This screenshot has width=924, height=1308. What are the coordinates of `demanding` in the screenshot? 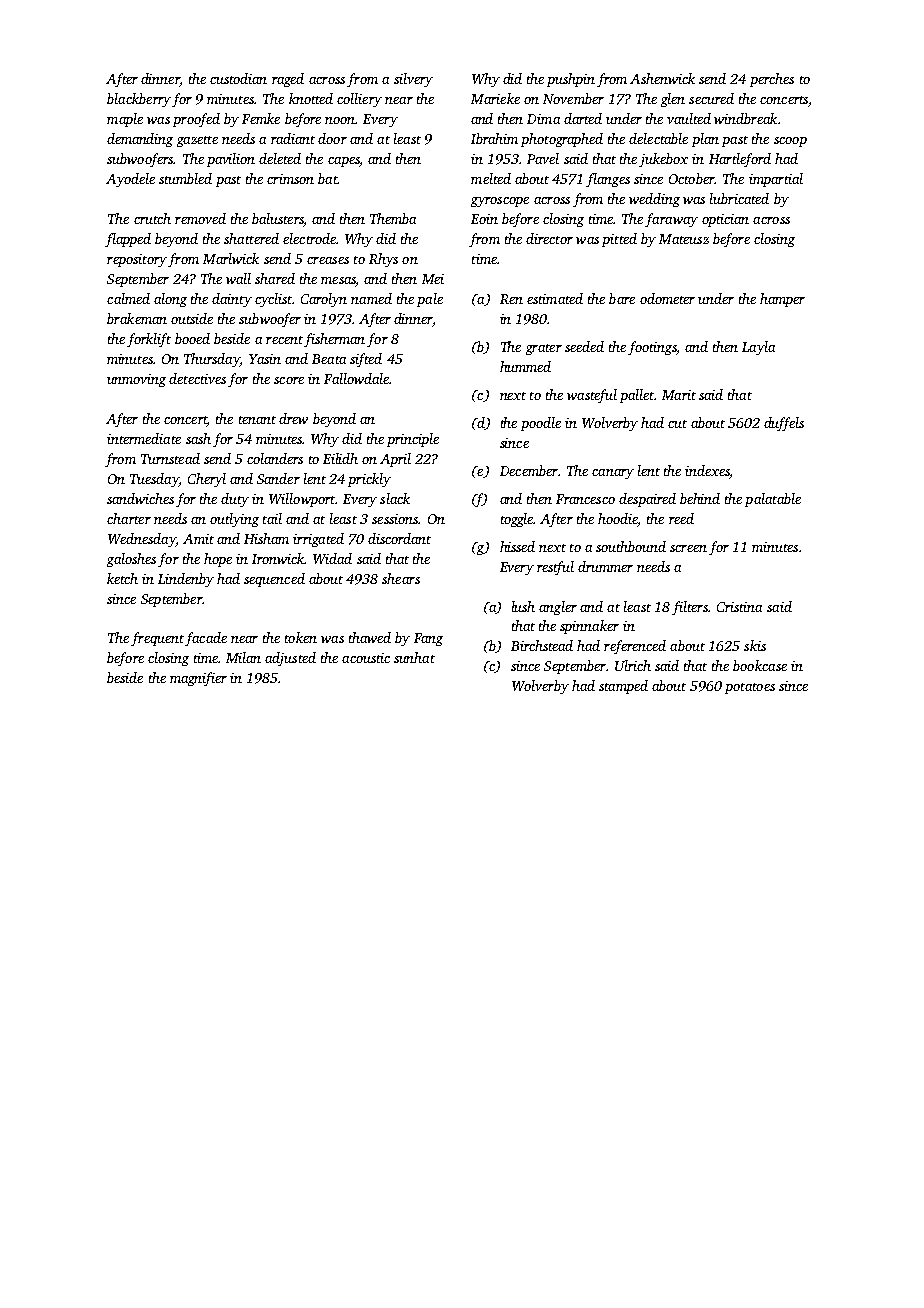 It's located at (140, 140).
